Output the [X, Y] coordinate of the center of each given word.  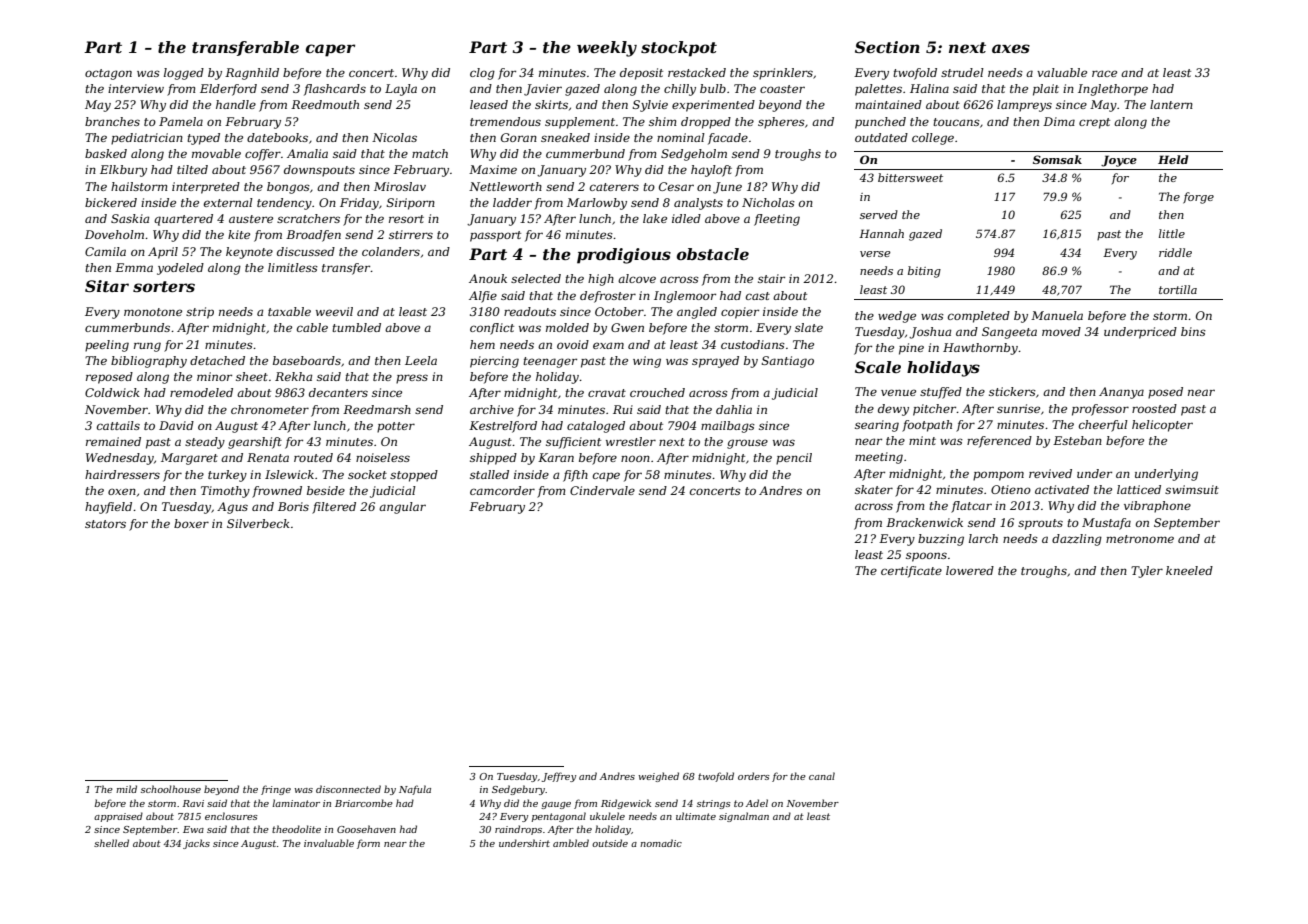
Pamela [181, 121]
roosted [1154, 408]
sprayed [715, 362]
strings [714, 804]
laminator [296, 803]
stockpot [679, 49]
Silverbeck [258, 523]
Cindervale [602, 490]
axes [1011, 48]
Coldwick [112, 392]
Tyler [1147, 572]
